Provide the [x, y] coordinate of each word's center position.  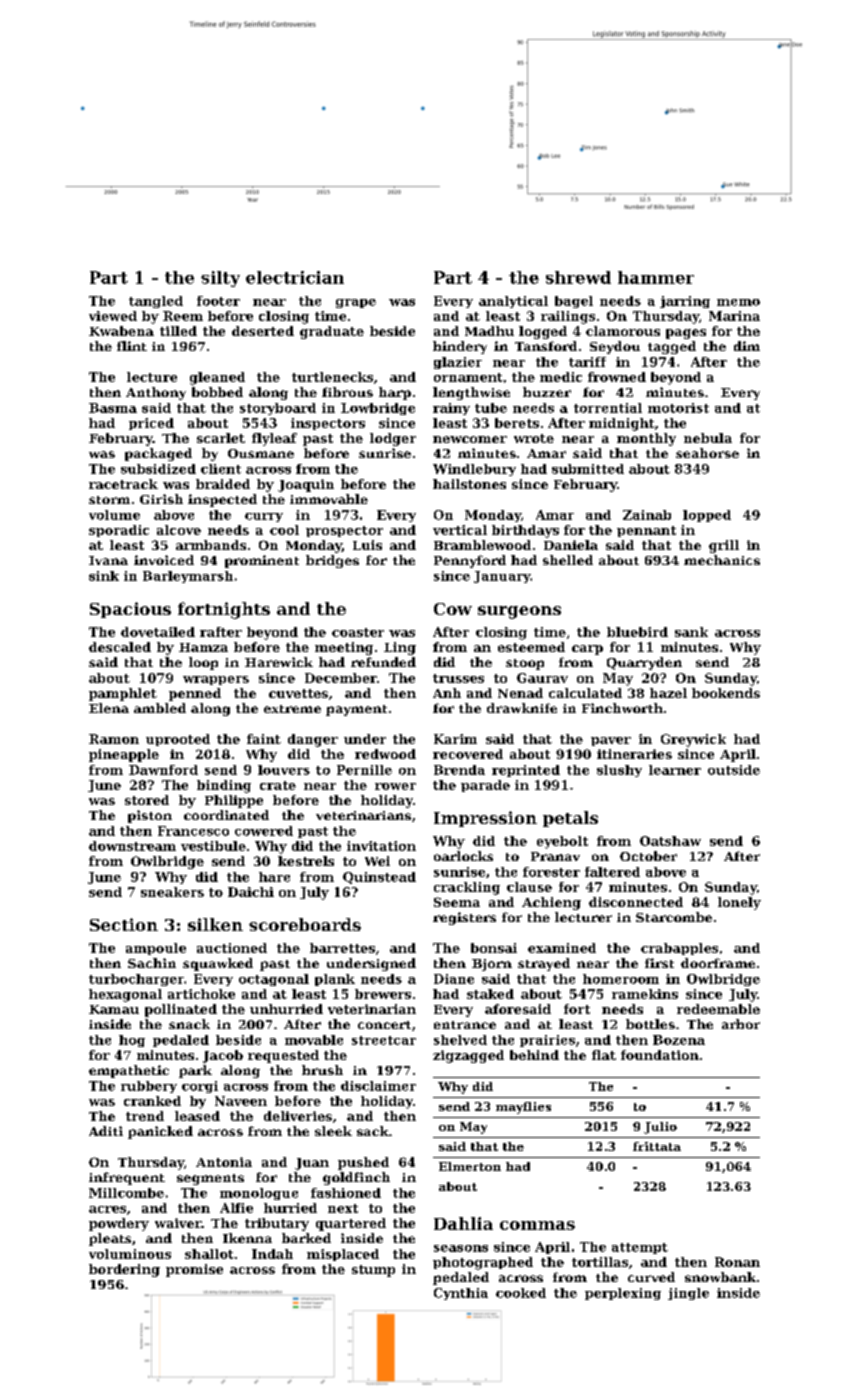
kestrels [306, 861]
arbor [741, 1024]
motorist [678, 408]
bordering [124, 1270]
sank [691, 632]
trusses [458, 678]
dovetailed [158, 632]
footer [218, 301]
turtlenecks [332, 377]
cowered [264, 831]
